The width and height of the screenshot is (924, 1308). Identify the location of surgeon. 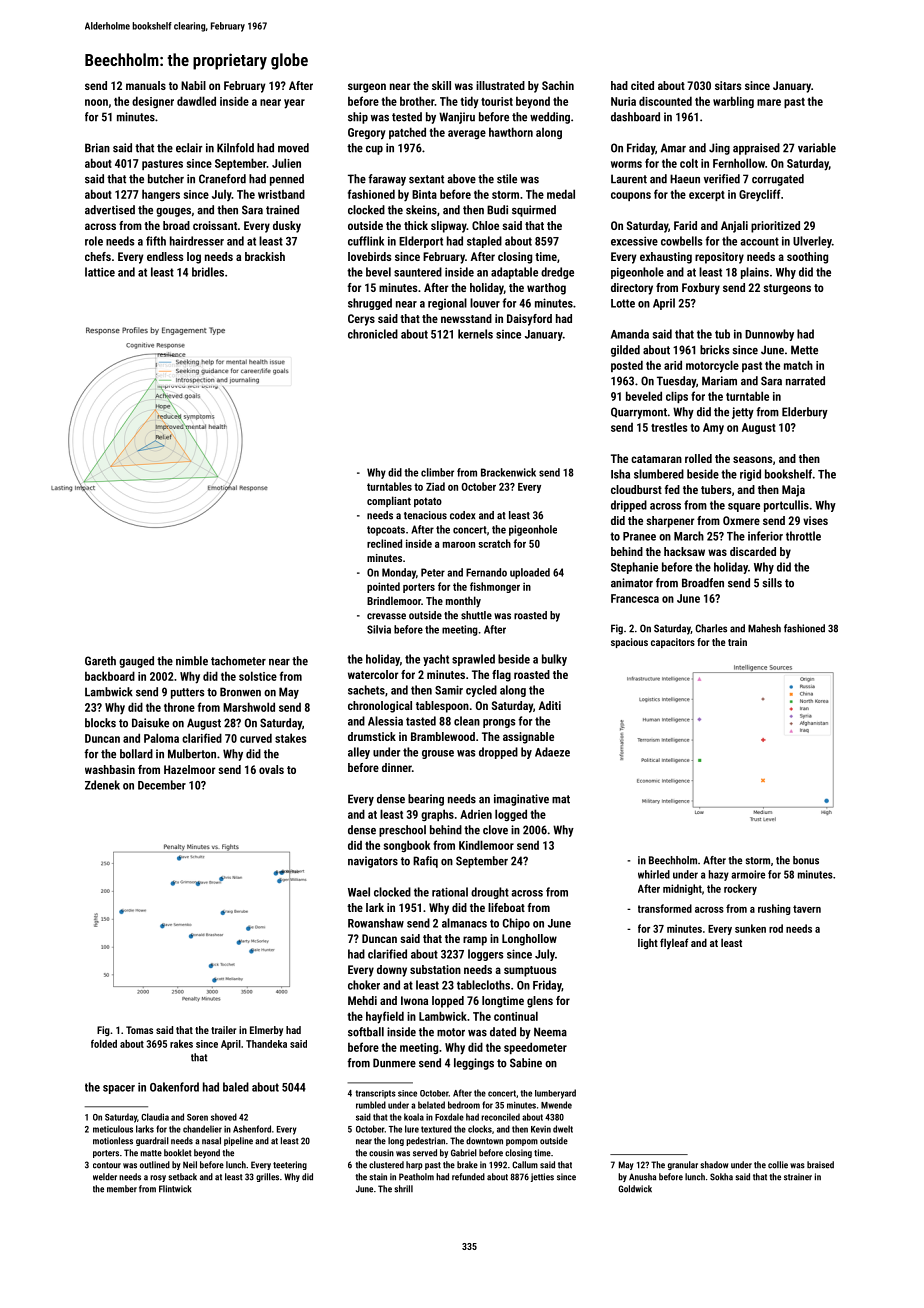
(367, 88).
